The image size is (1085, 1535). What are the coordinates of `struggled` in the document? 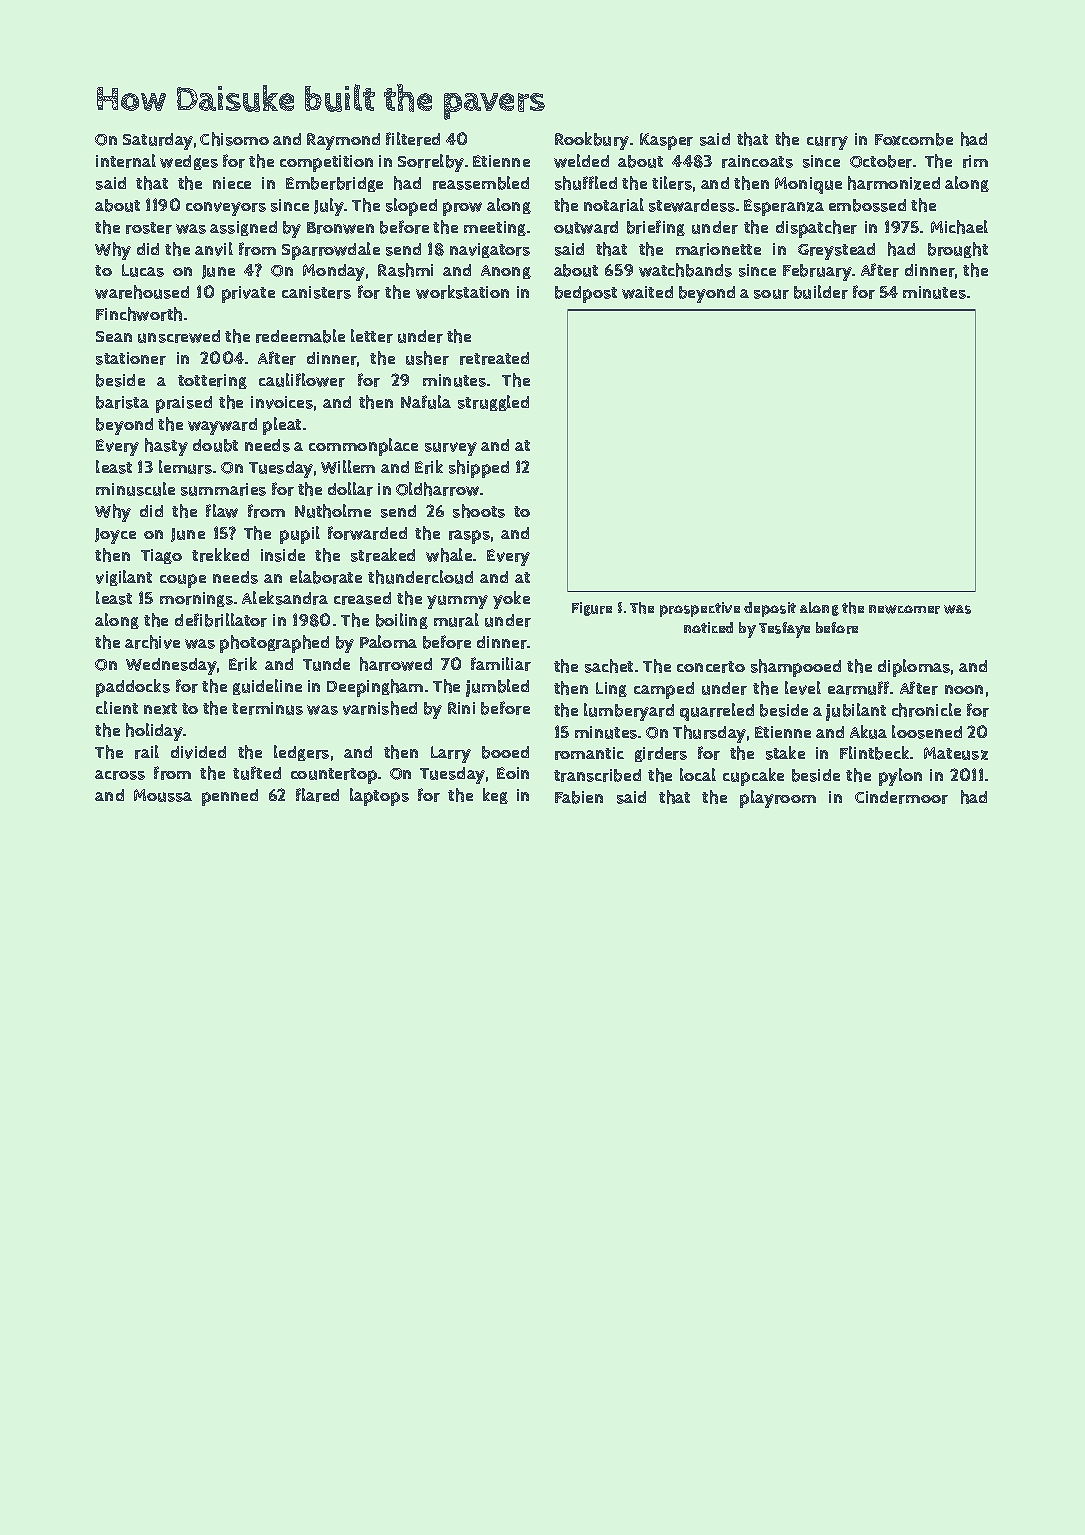 It's located at (493, 403).
